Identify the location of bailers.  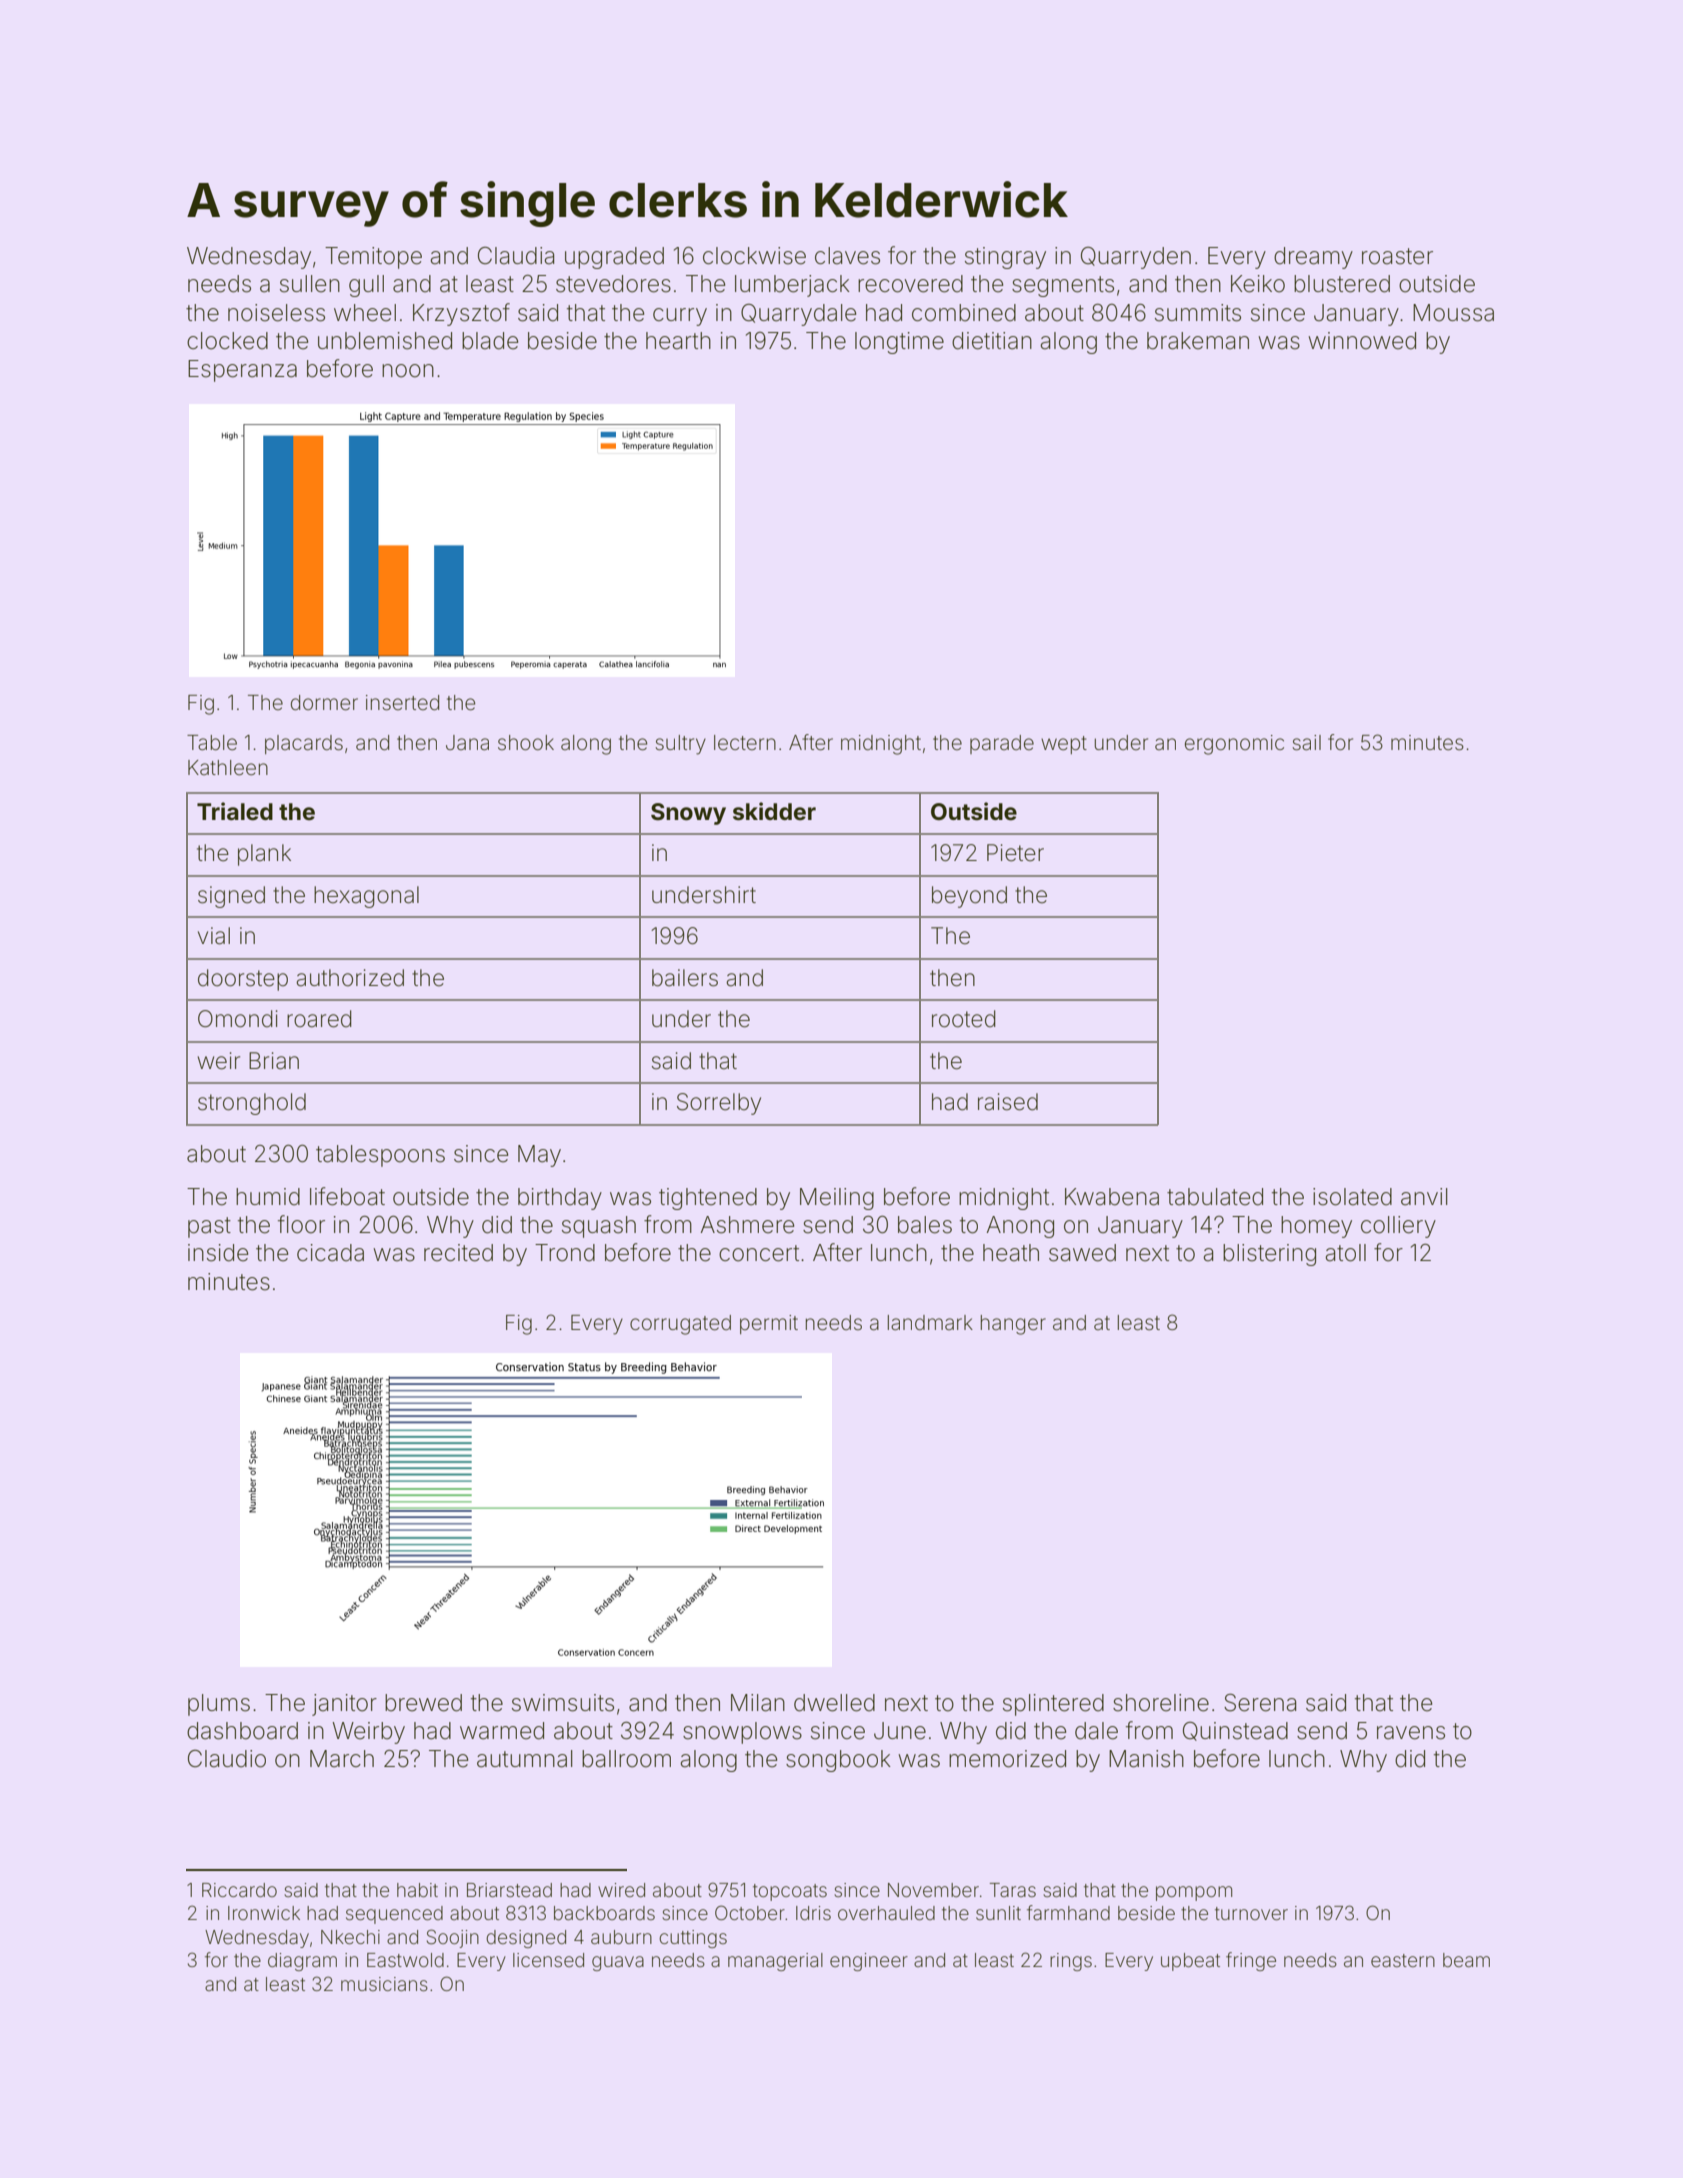
(685, 978).
